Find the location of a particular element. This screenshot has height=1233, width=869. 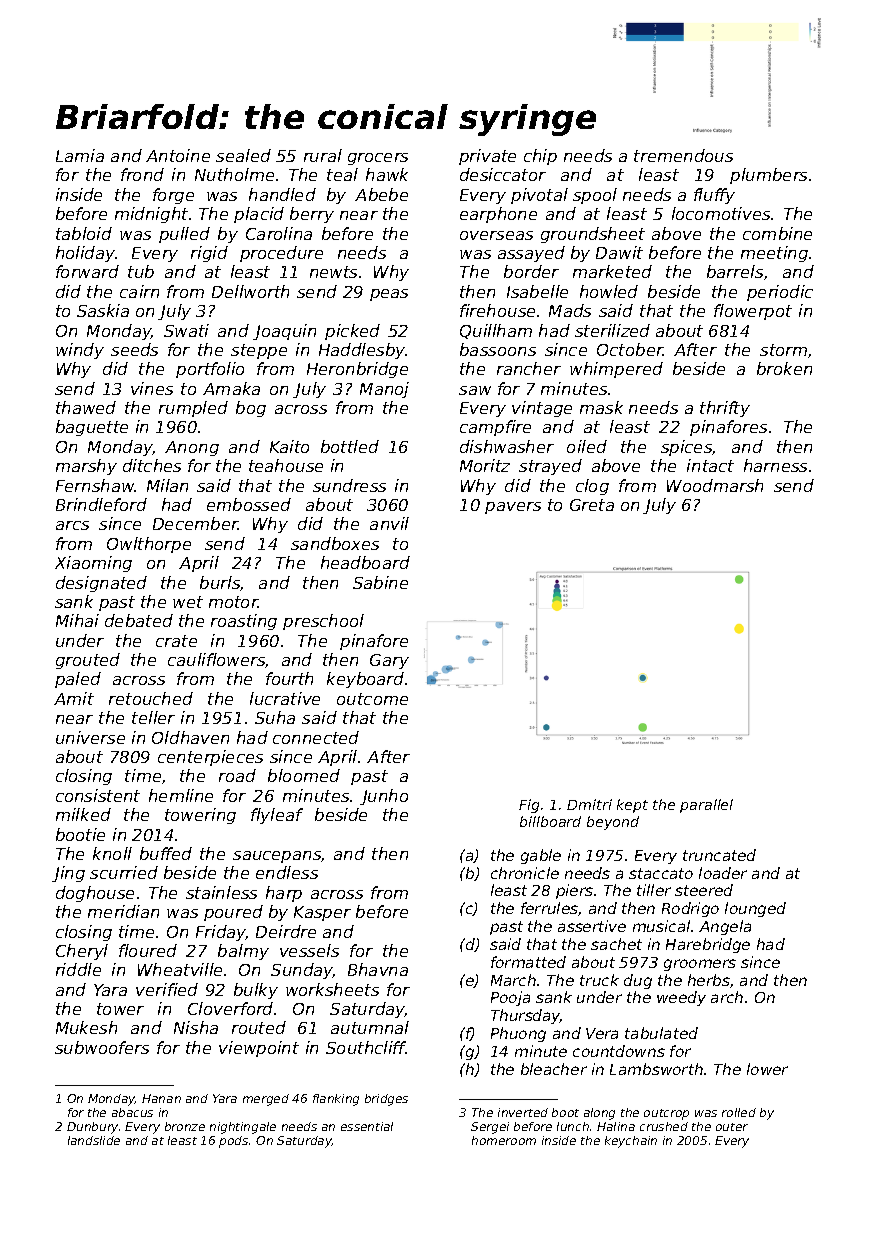

homeroom is located at coordinates (504, 1140).
